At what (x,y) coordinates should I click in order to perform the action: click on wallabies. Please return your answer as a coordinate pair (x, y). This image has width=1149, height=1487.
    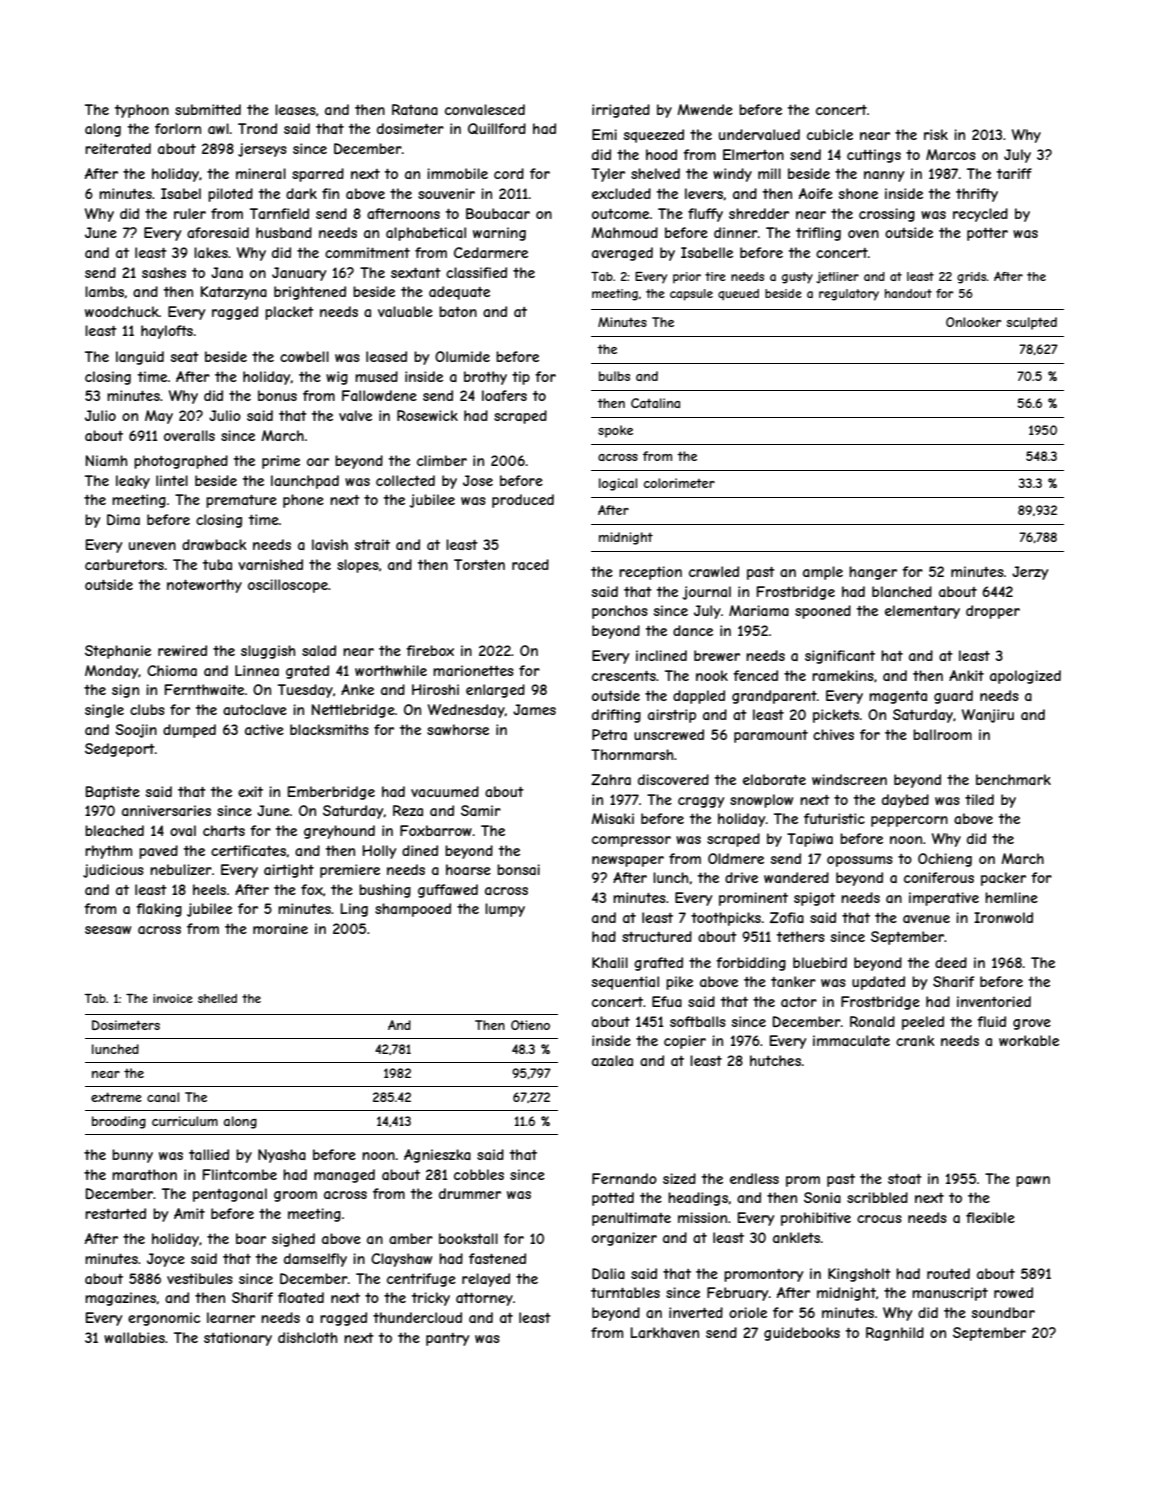
    Looking at the image, I should click on (134, 1337).
